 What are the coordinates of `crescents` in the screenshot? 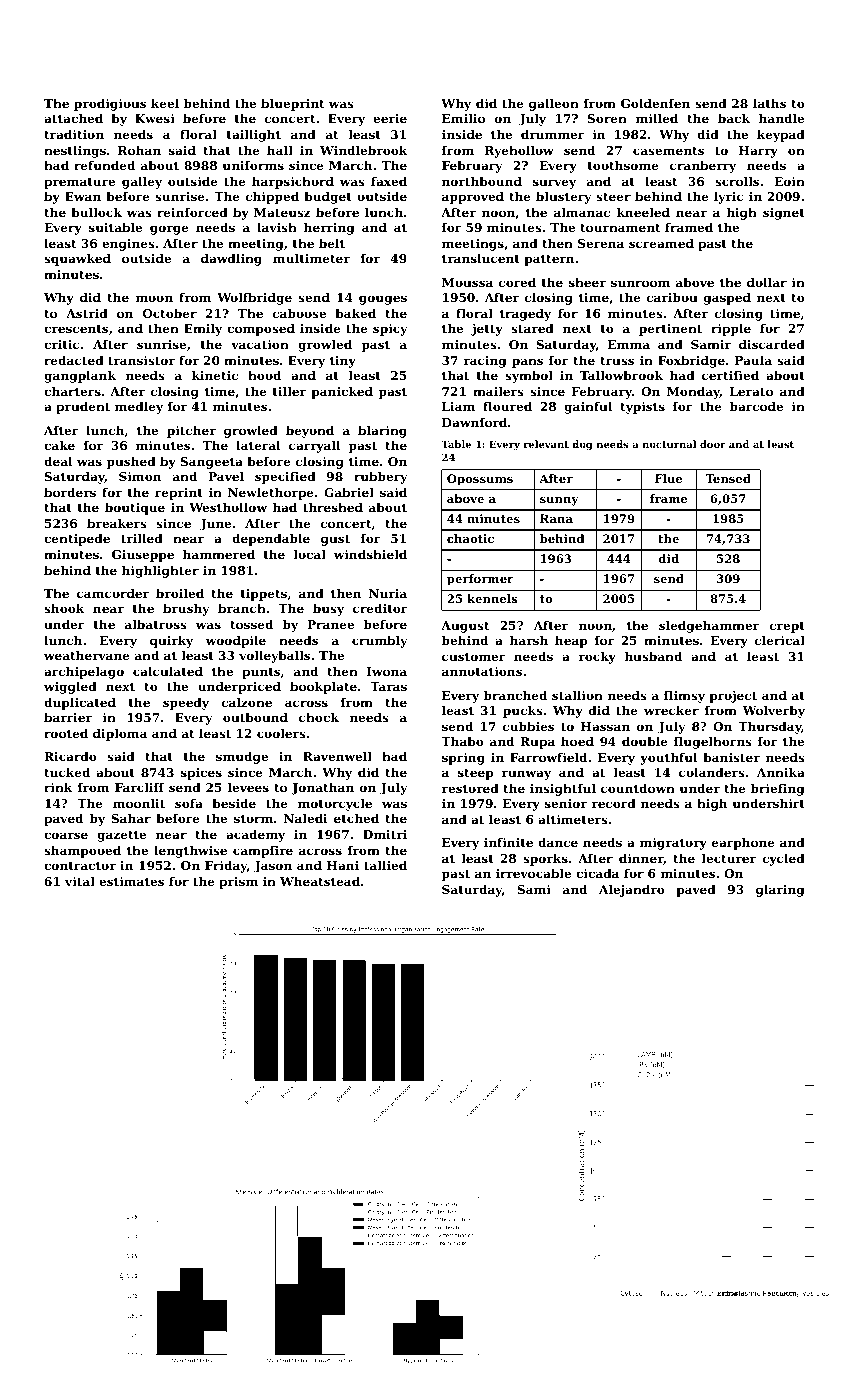 It's located at (76, 328).
